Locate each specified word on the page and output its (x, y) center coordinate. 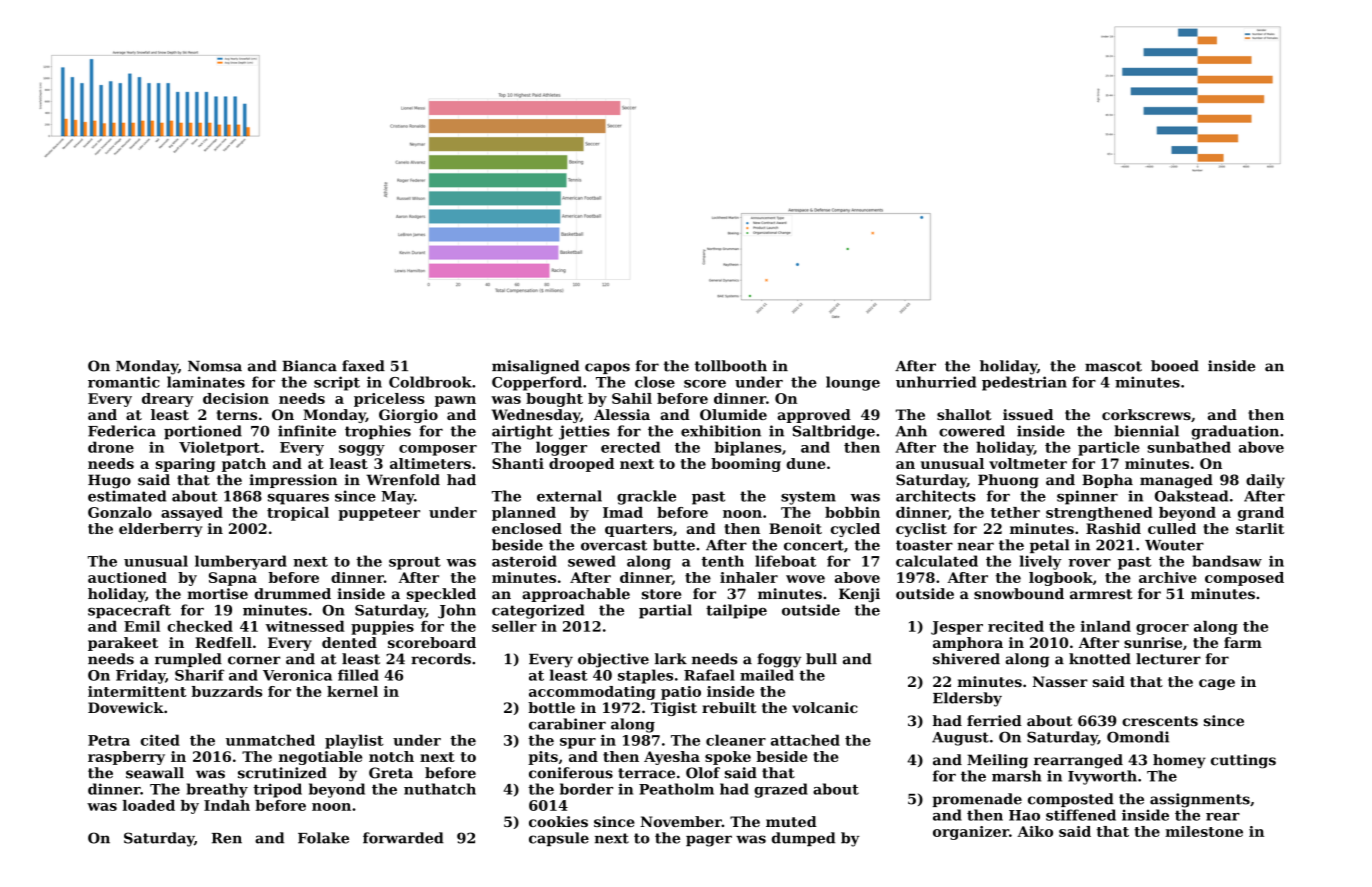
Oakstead (1191, 496)
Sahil (632, 398)
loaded (149, 805)
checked (200, 626)
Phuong (1008, 481)
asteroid (524, 561)
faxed (363, 366)
